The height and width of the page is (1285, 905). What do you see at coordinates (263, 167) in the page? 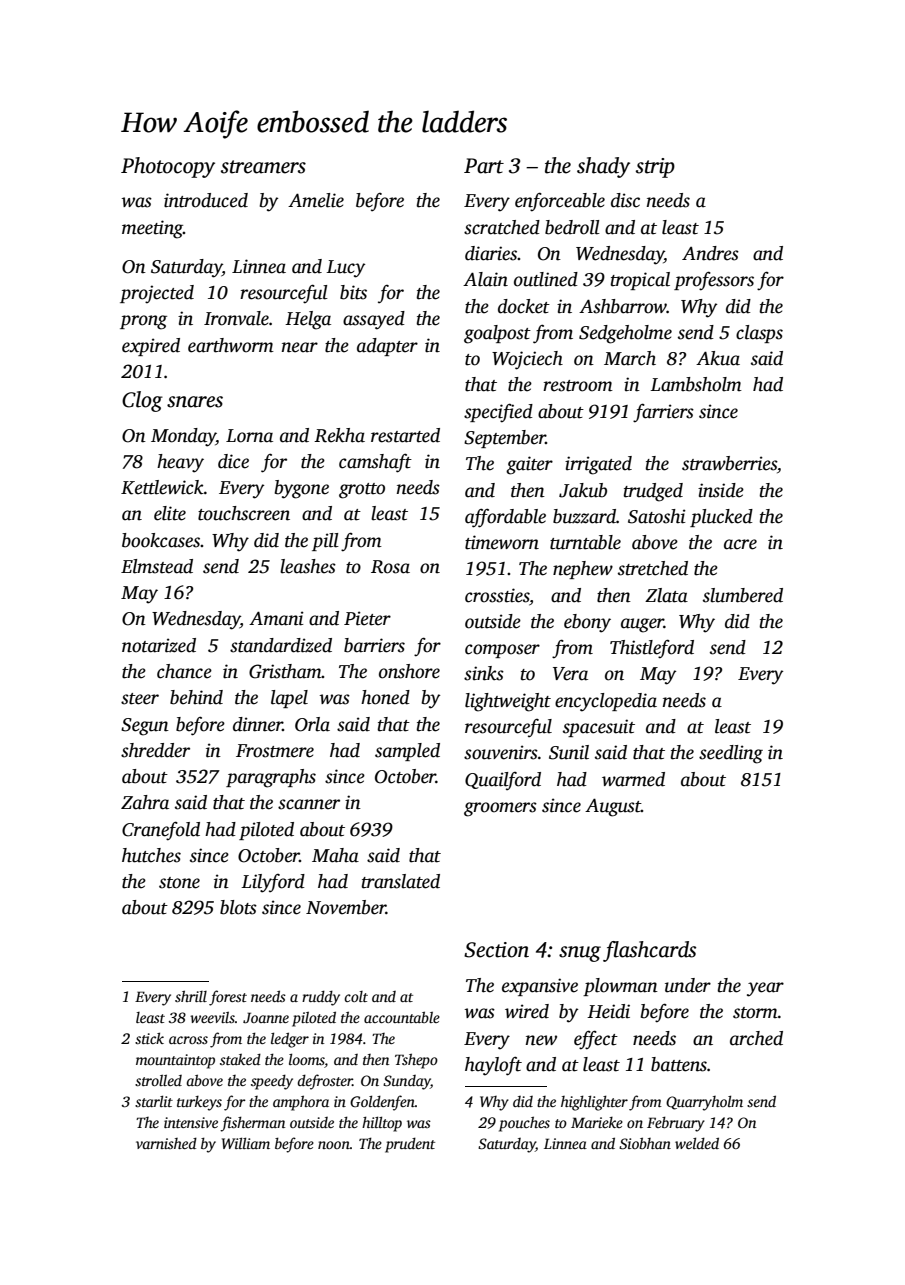
I see `streamers` at bounding box center [263, 167].
